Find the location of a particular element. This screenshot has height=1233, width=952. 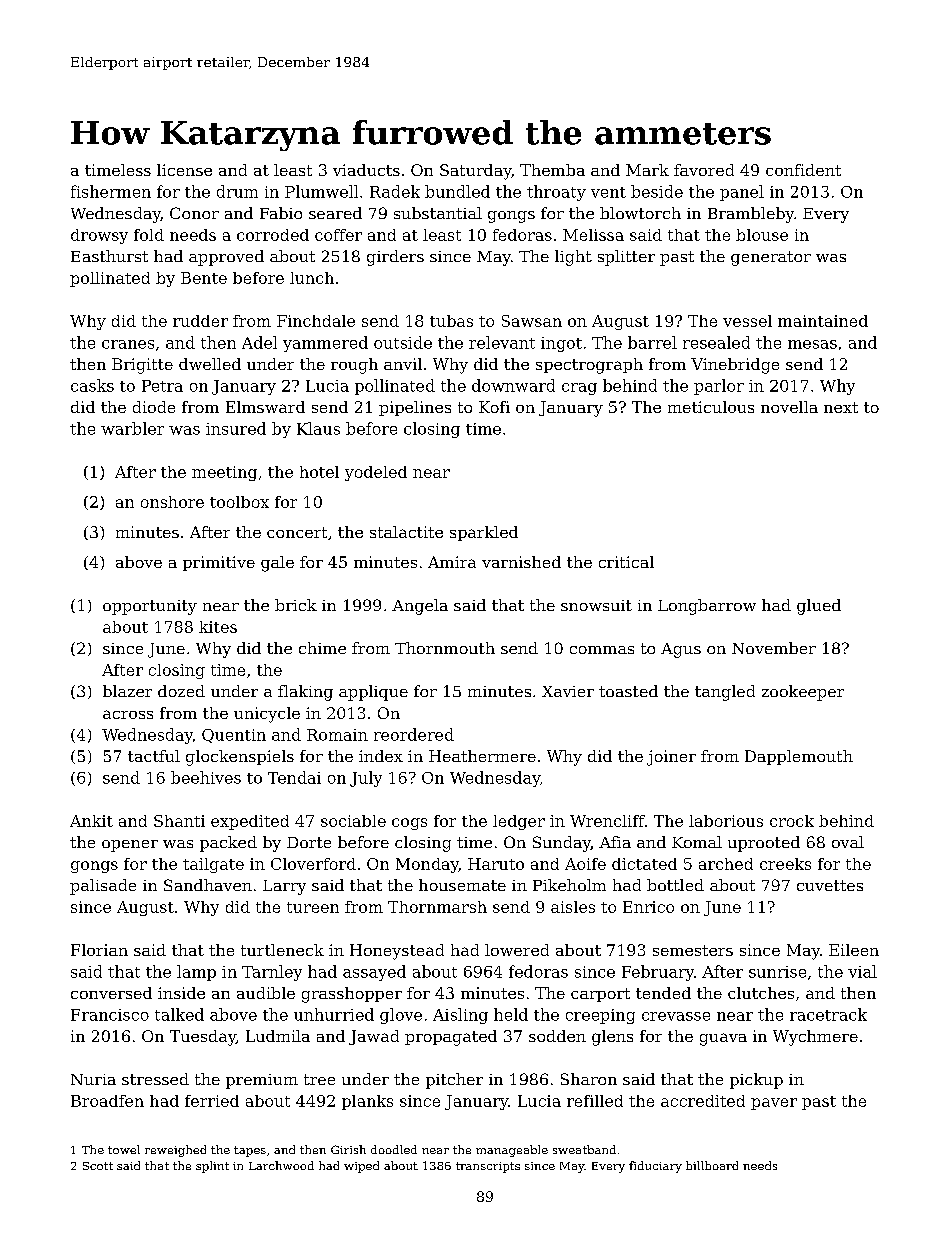

November is located at coordinates (774, 648).
